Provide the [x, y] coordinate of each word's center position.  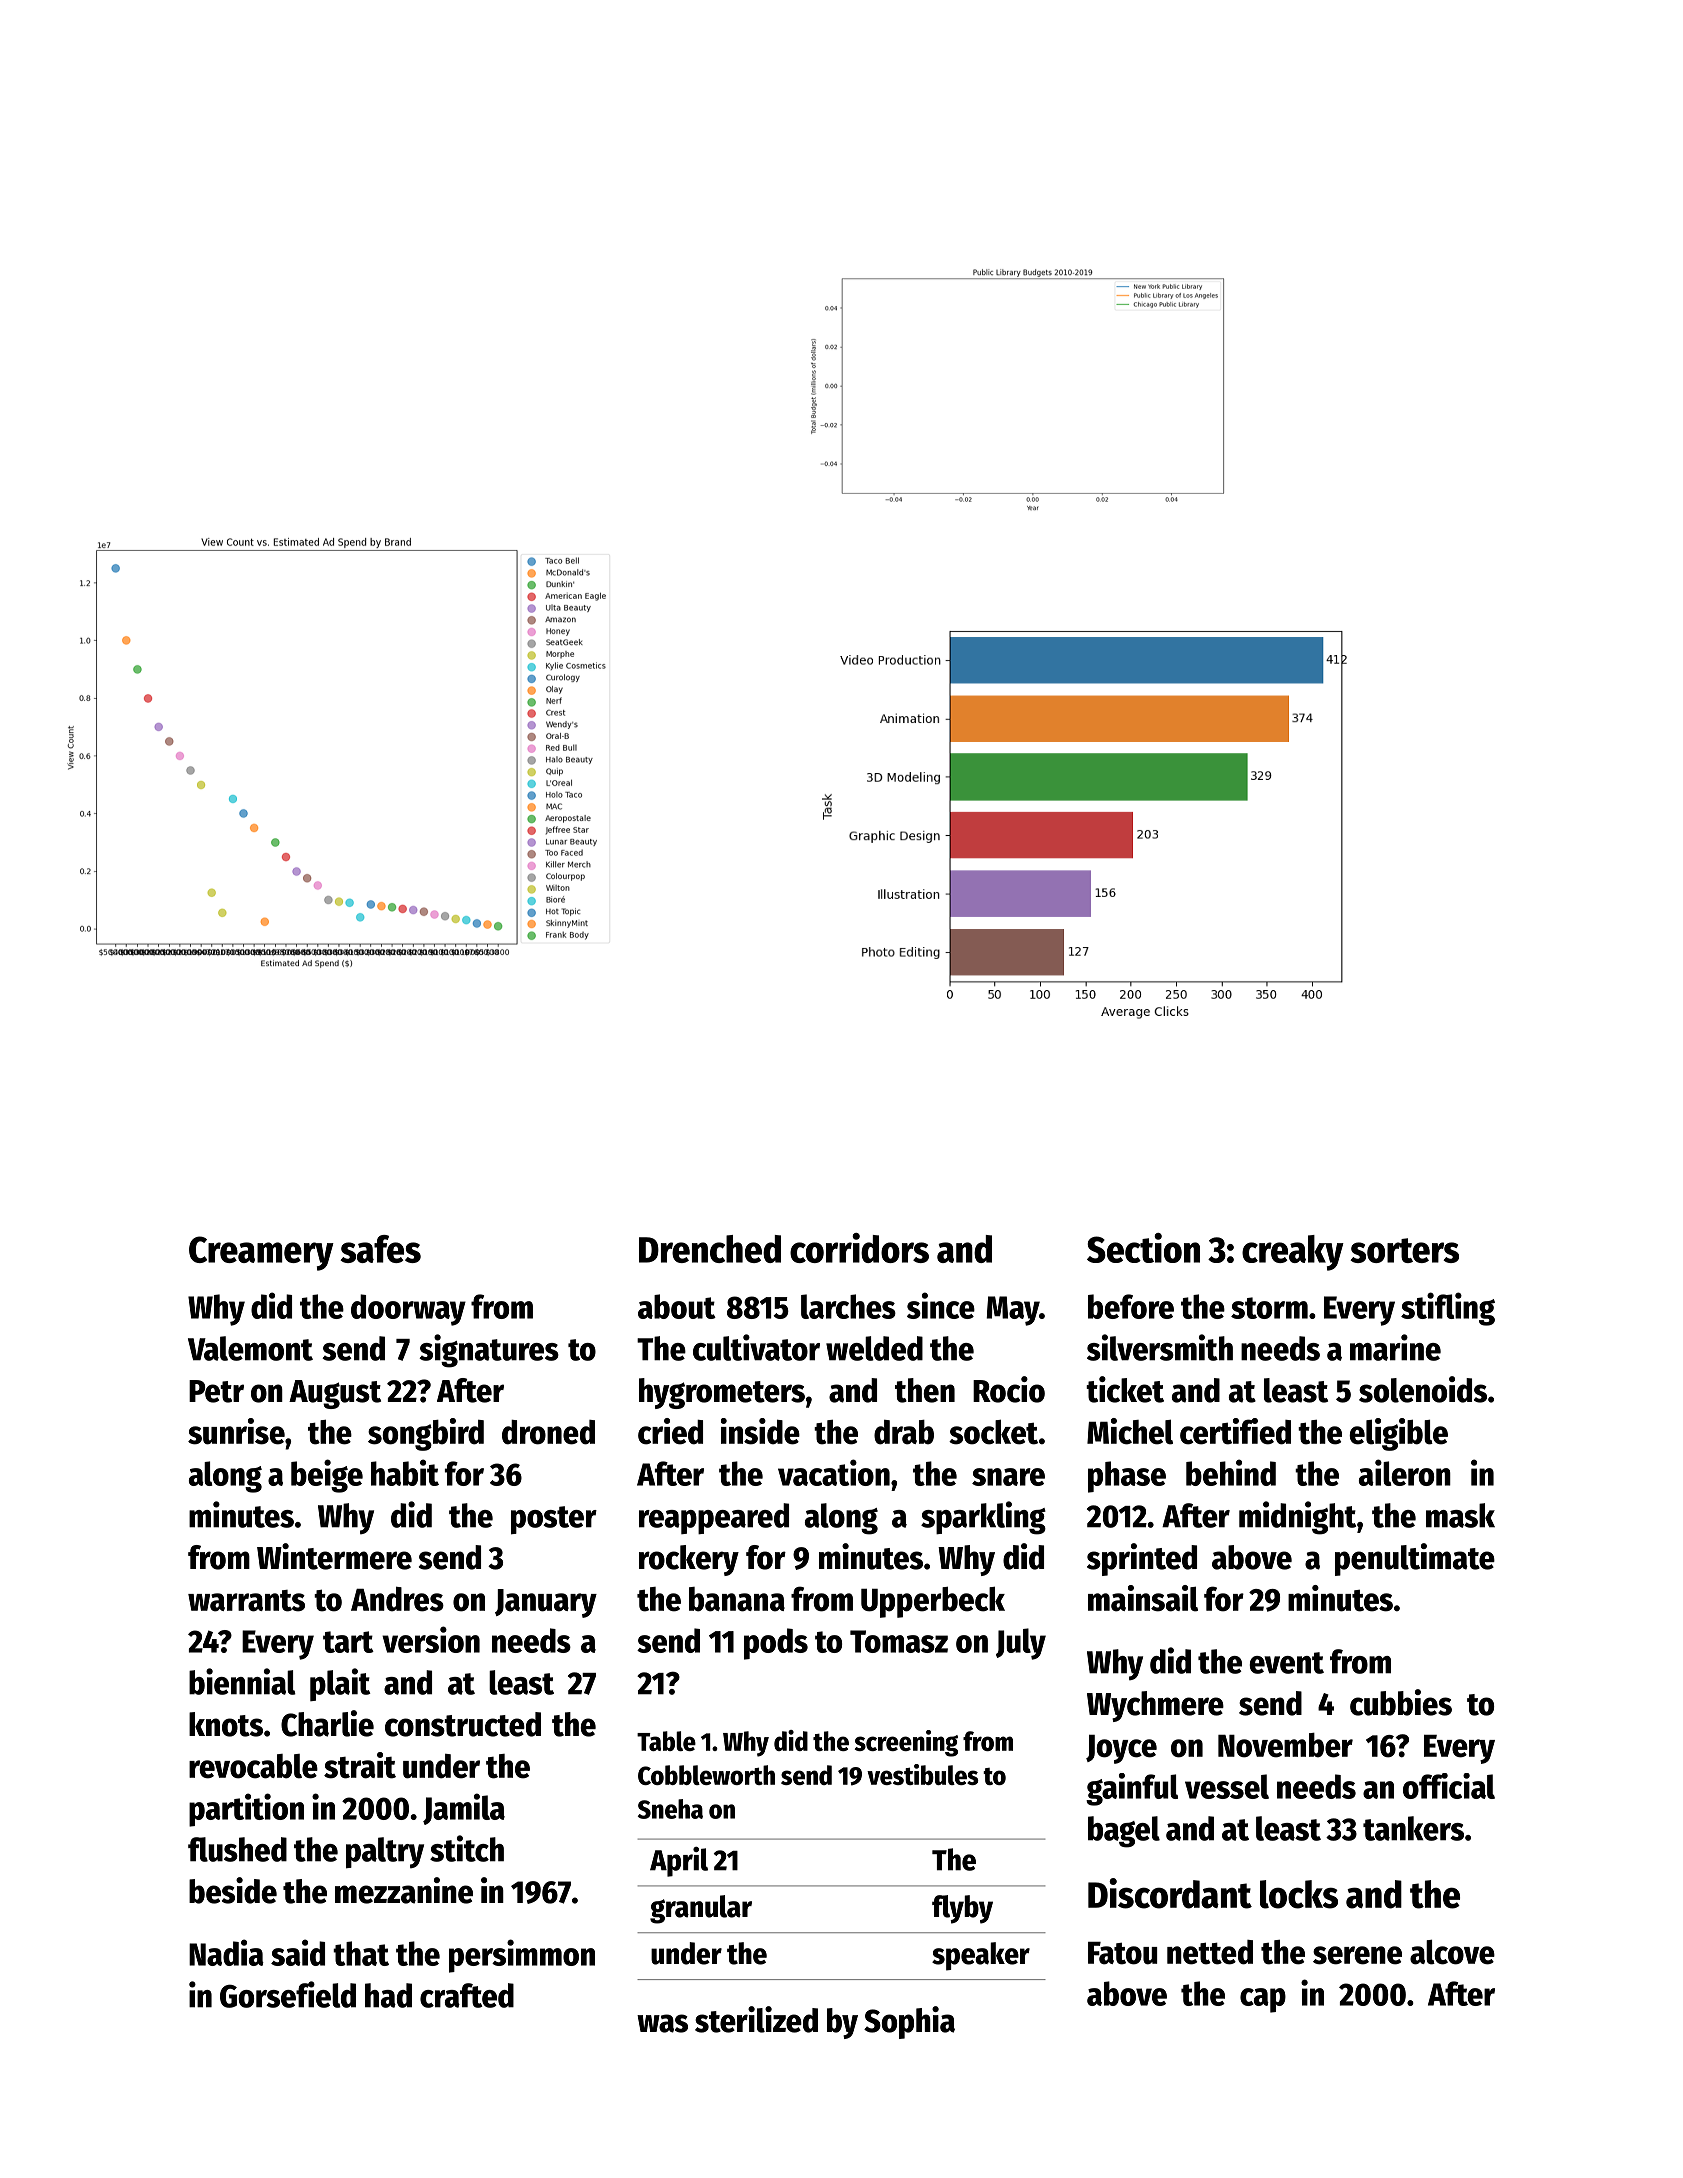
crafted [467, 1995]
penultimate [1415, 1559]
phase [1127, 1477]
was [662, 2023]
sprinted [1142, 1559]
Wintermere [334, 1556]
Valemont [250, 1348]
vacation [834, 1472]
